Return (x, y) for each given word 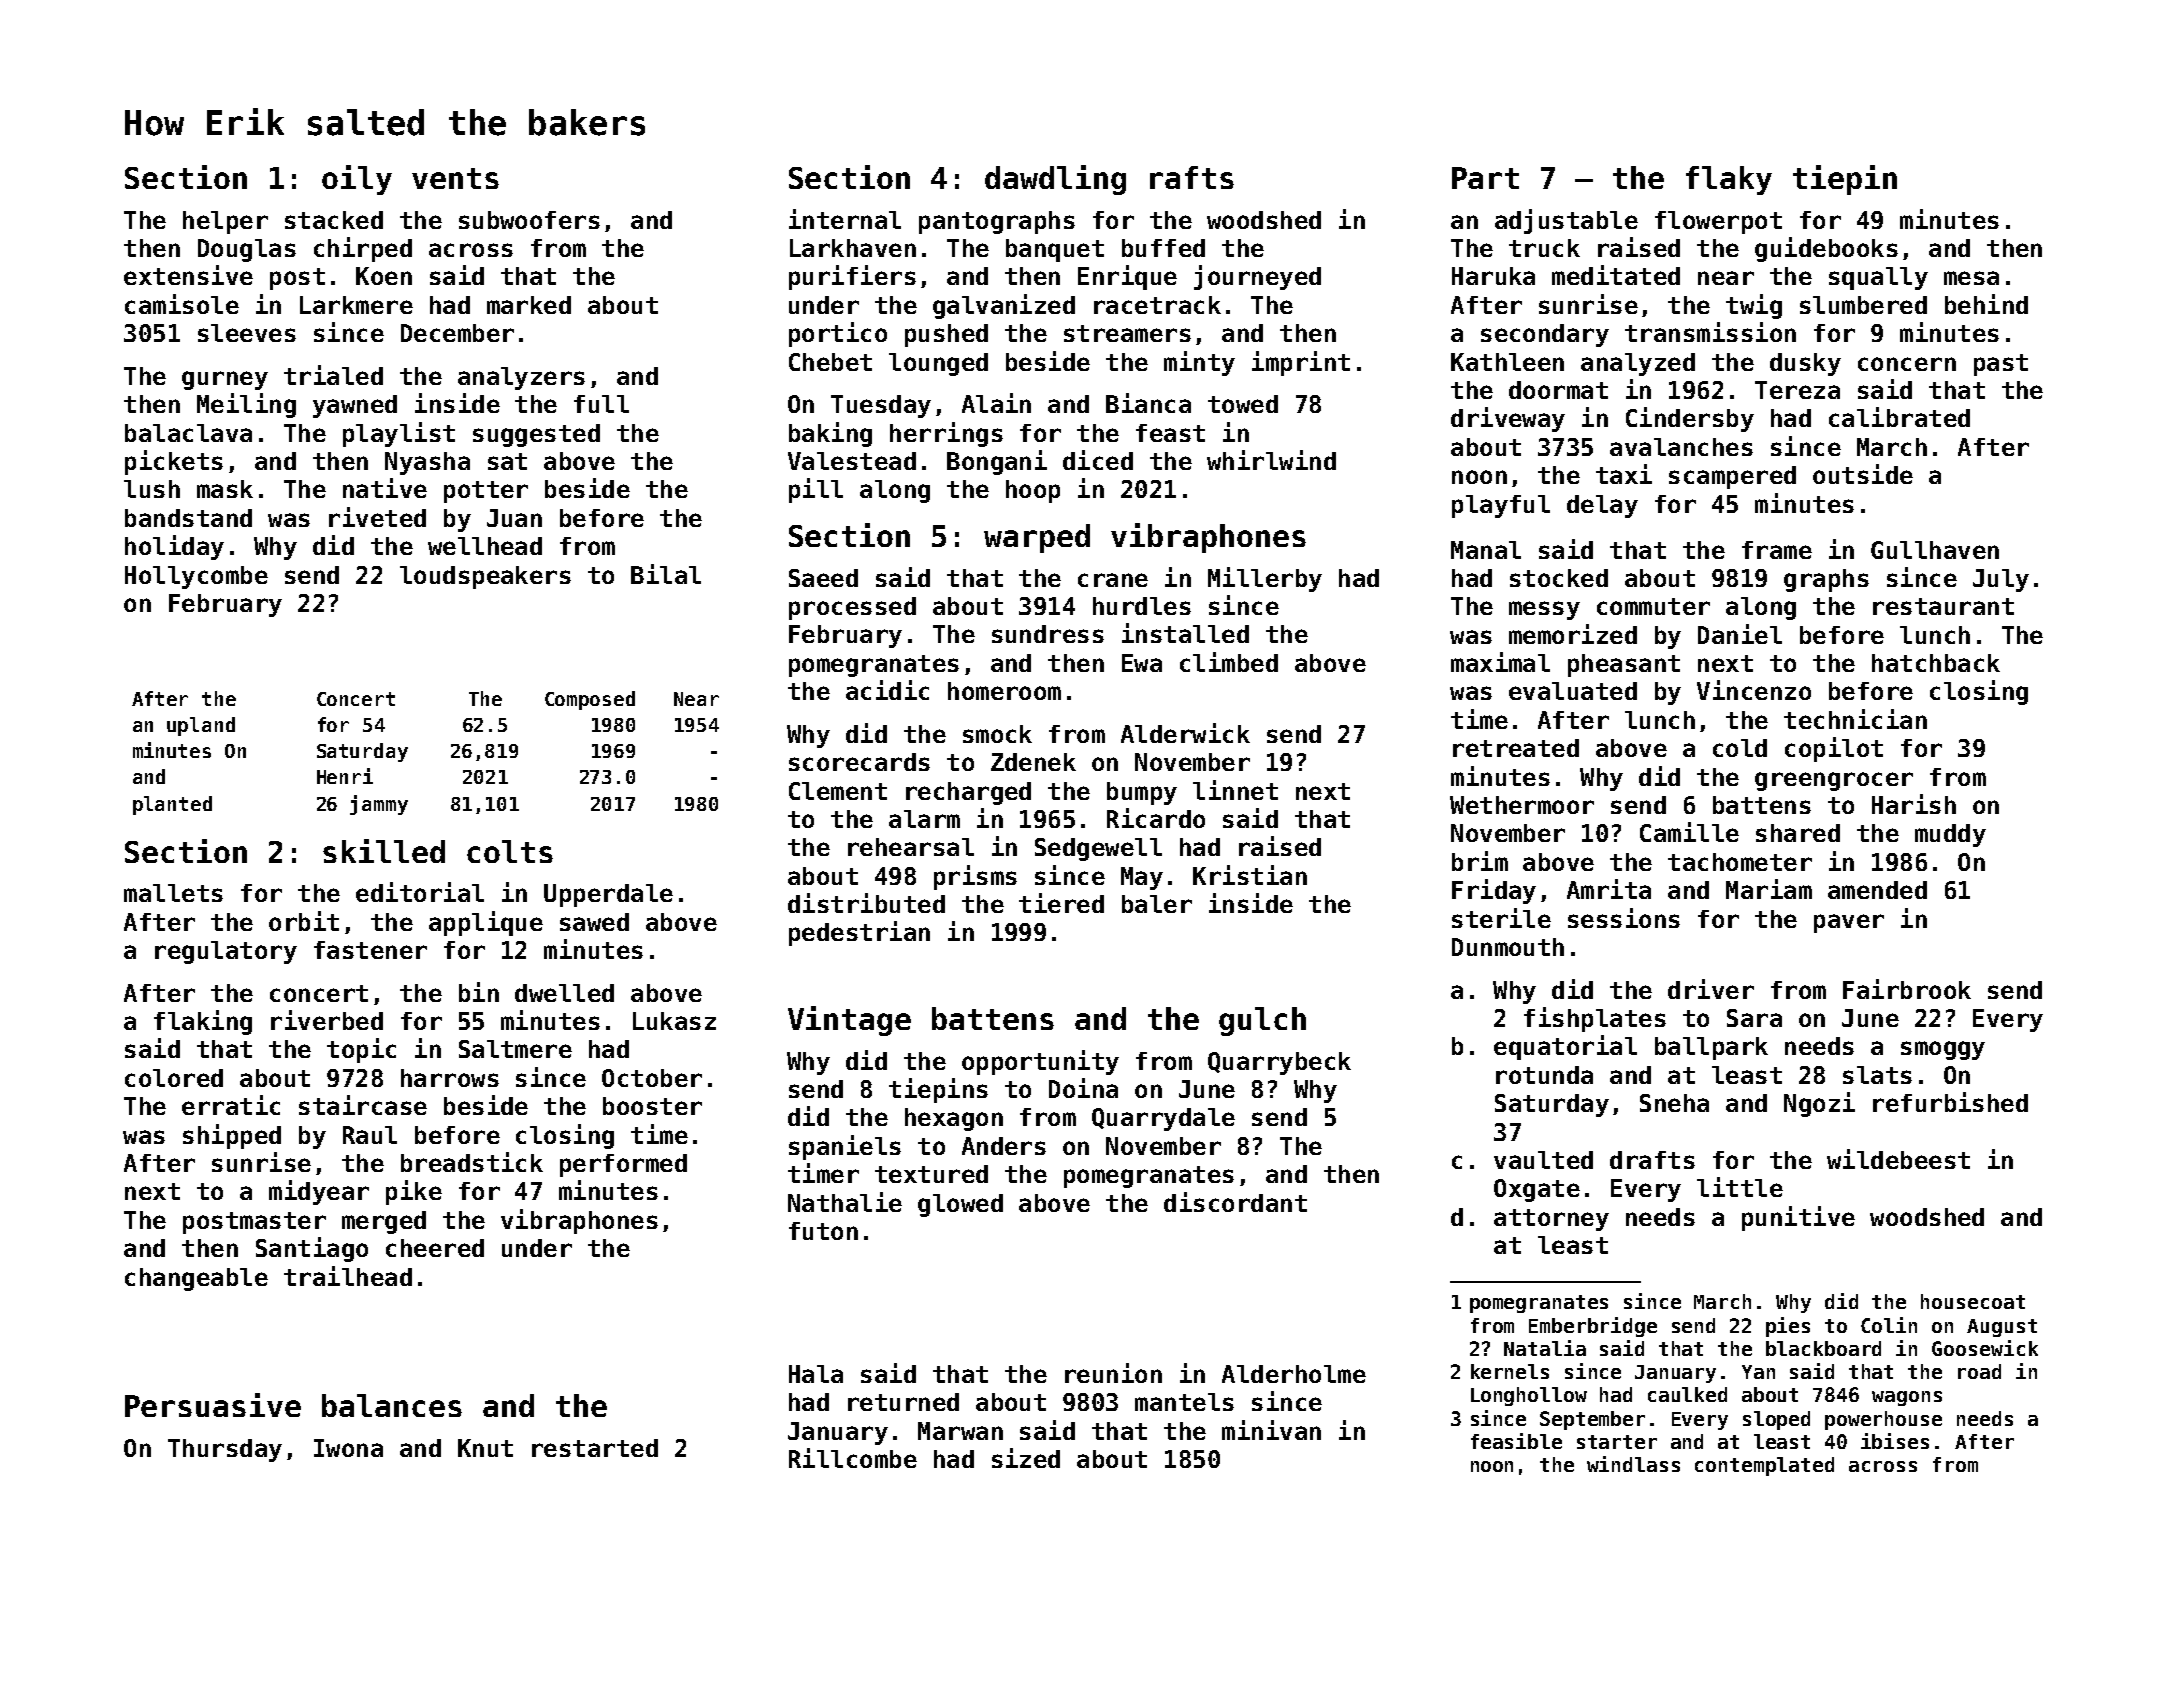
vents (455, 178)
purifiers (852, 277)
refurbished (1950, 1102)
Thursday (225, 1450)
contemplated (1764, 1466)
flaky (1729, 180)
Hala (816, 1374)
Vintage (849, 1021)
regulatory (226, 952)
